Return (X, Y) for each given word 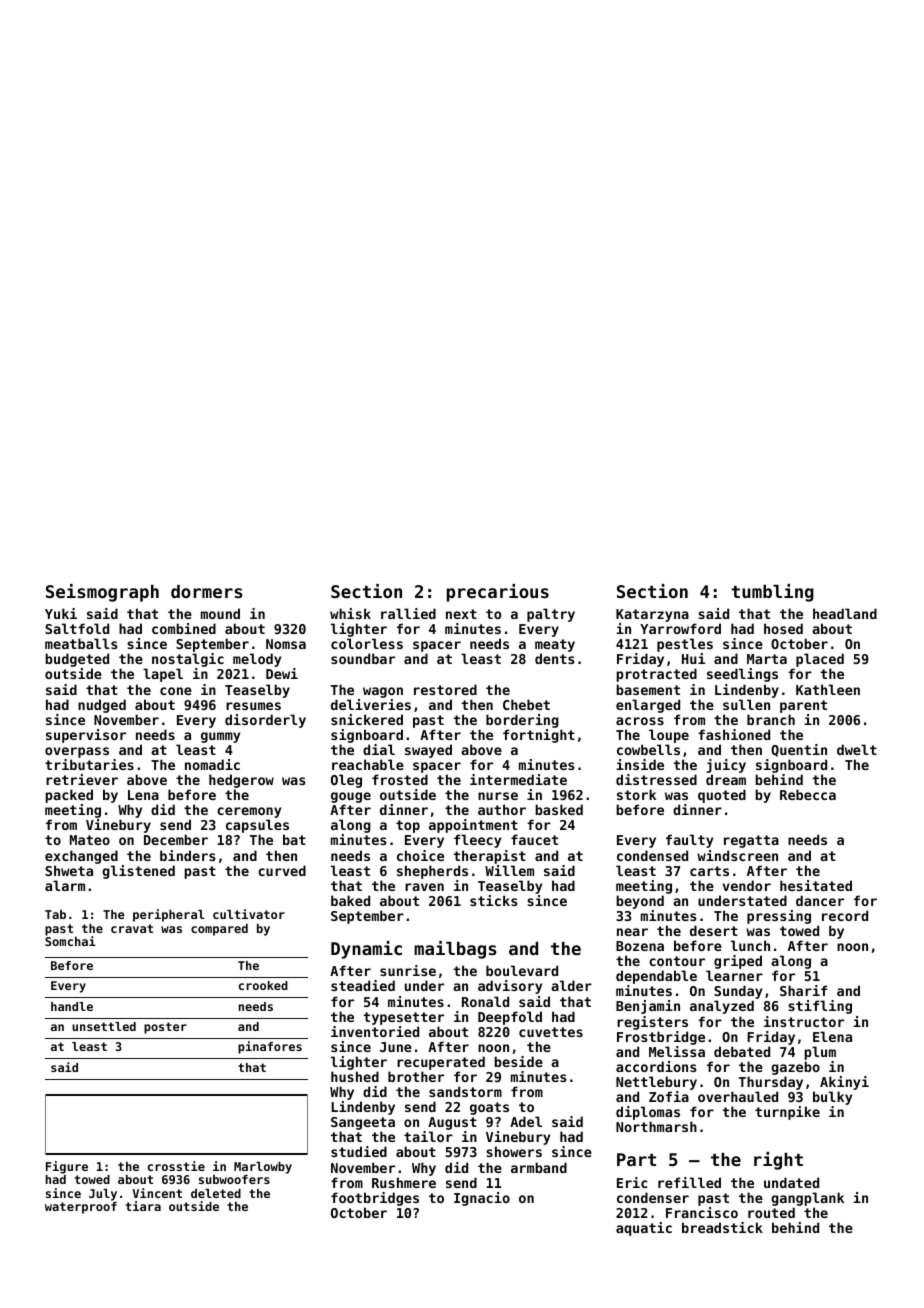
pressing (779, 917)
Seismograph (102, 593)
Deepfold (510, 1018)
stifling (820, 1007)
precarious (498, 593)
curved (282, 870)
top (408, 826)
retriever (82, 779)
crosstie (176, 1166)
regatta (751, 841)
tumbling (772, 593)
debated (742, 1051)
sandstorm (465, 1091)
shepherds (432, 872)
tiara (143, 1206)
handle (72, 1006)
